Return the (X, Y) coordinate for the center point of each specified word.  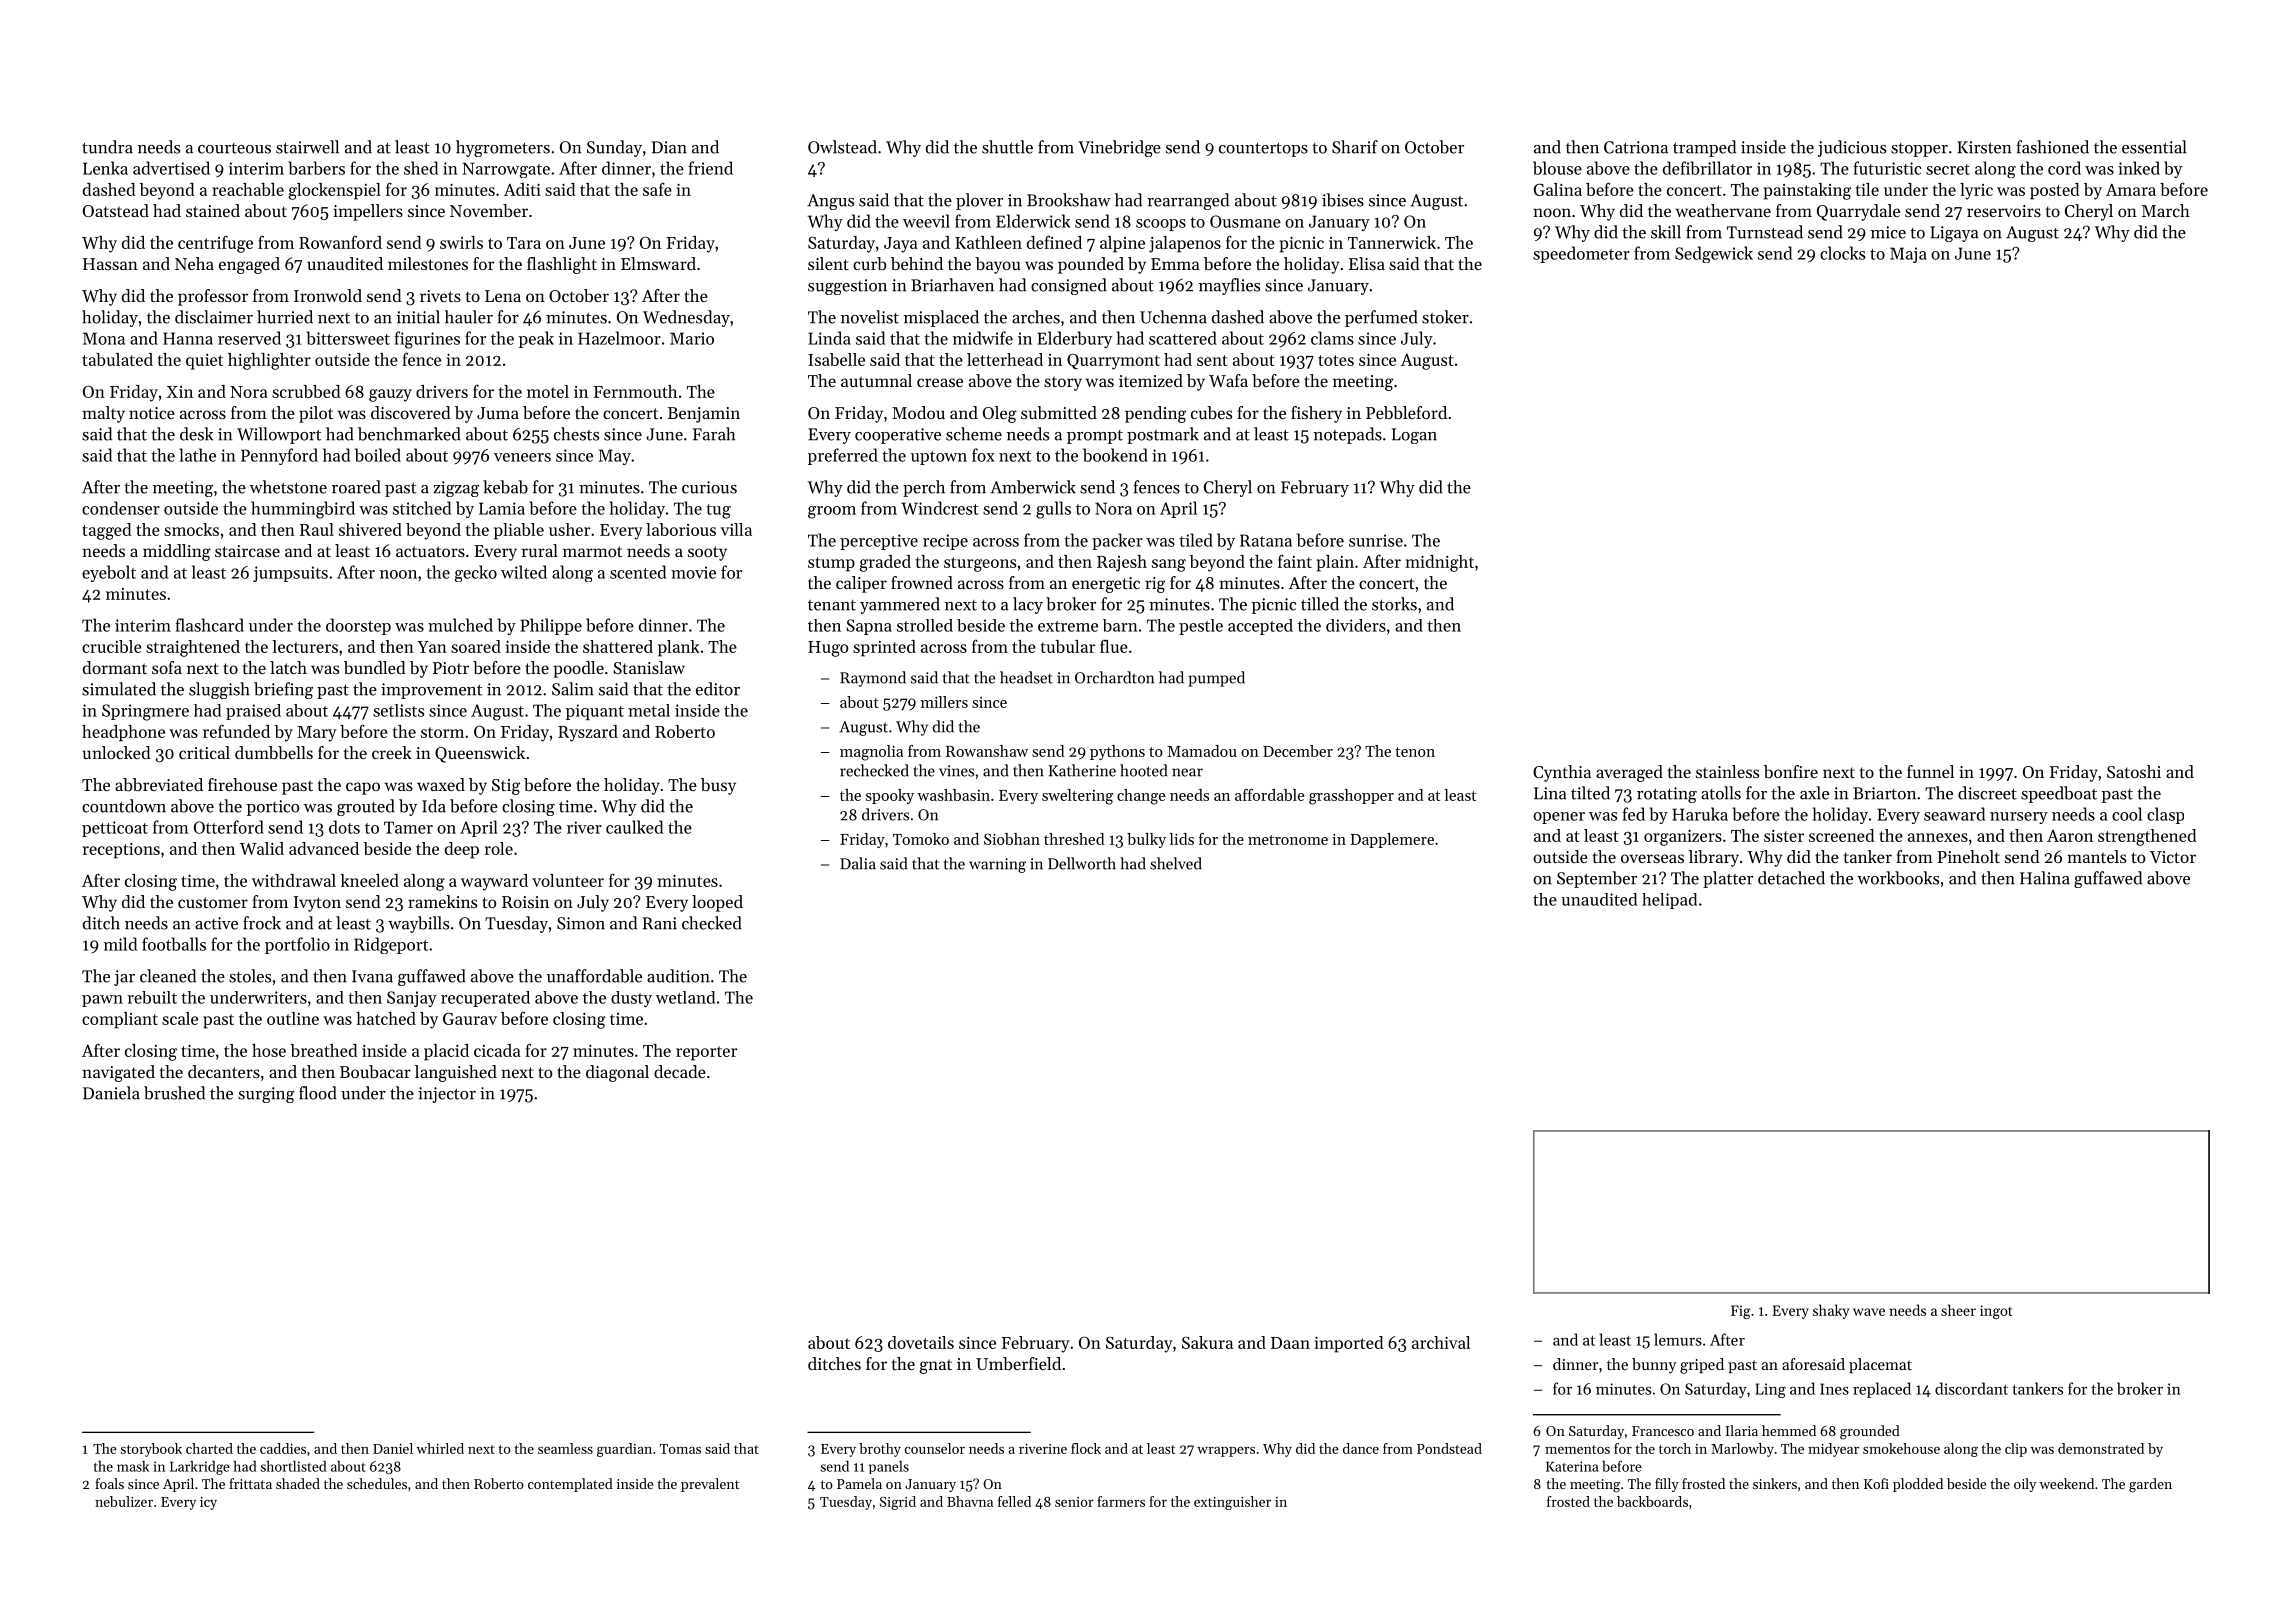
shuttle (1007, 147)
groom (832, 512)
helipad (1669, 901)
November (489, 210)
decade (680, 1071)
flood (318, 1093)
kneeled (370, 880)
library (1714, 858)
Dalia (858, 863)
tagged (107, 531)
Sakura (1207, 1342)
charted (209, 1448)
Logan (1414, 436)
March (2166, 210)
